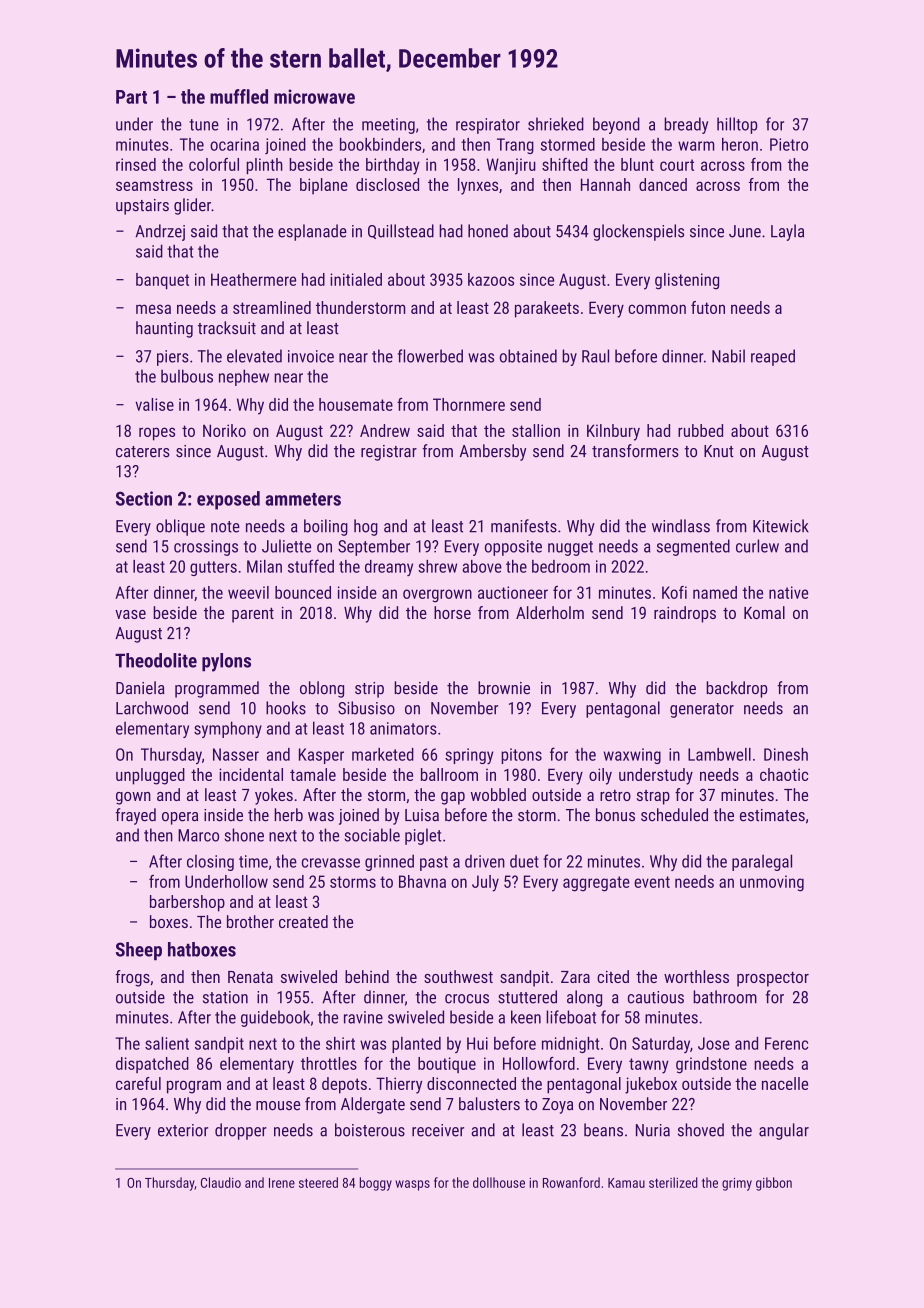 This image has width=924, height=1308. Describe the element at coordinates (318, 1182) in the image. I see `steered` at that location.
